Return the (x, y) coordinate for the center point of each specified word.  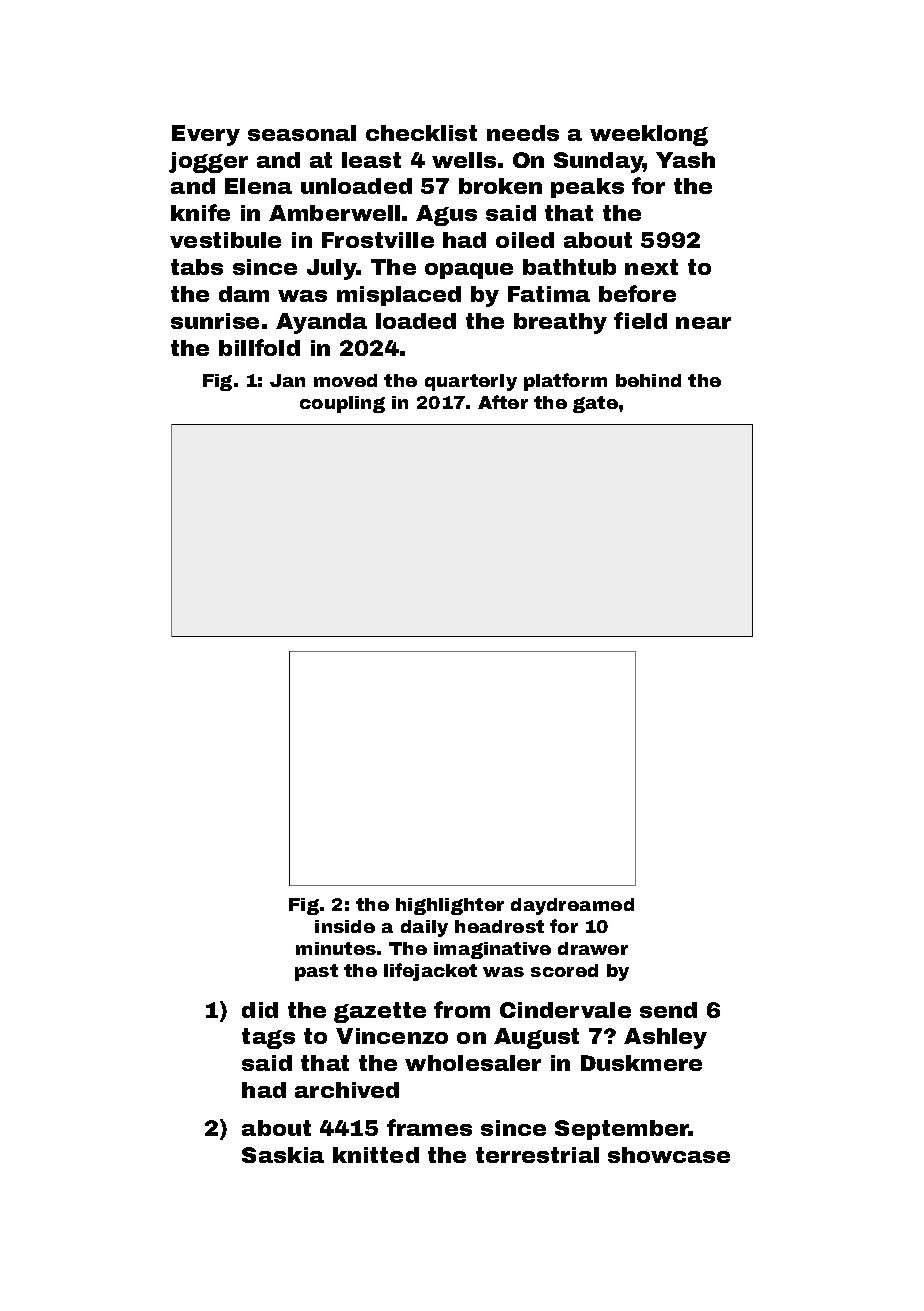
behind (648, 380)
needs (523, 133)
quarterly (471, 382)
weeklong (649, 135)
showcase (669, 1155)
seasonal (302, 133)
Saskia (283, 1155)
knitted (376, 1155)
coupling (342, 404)
